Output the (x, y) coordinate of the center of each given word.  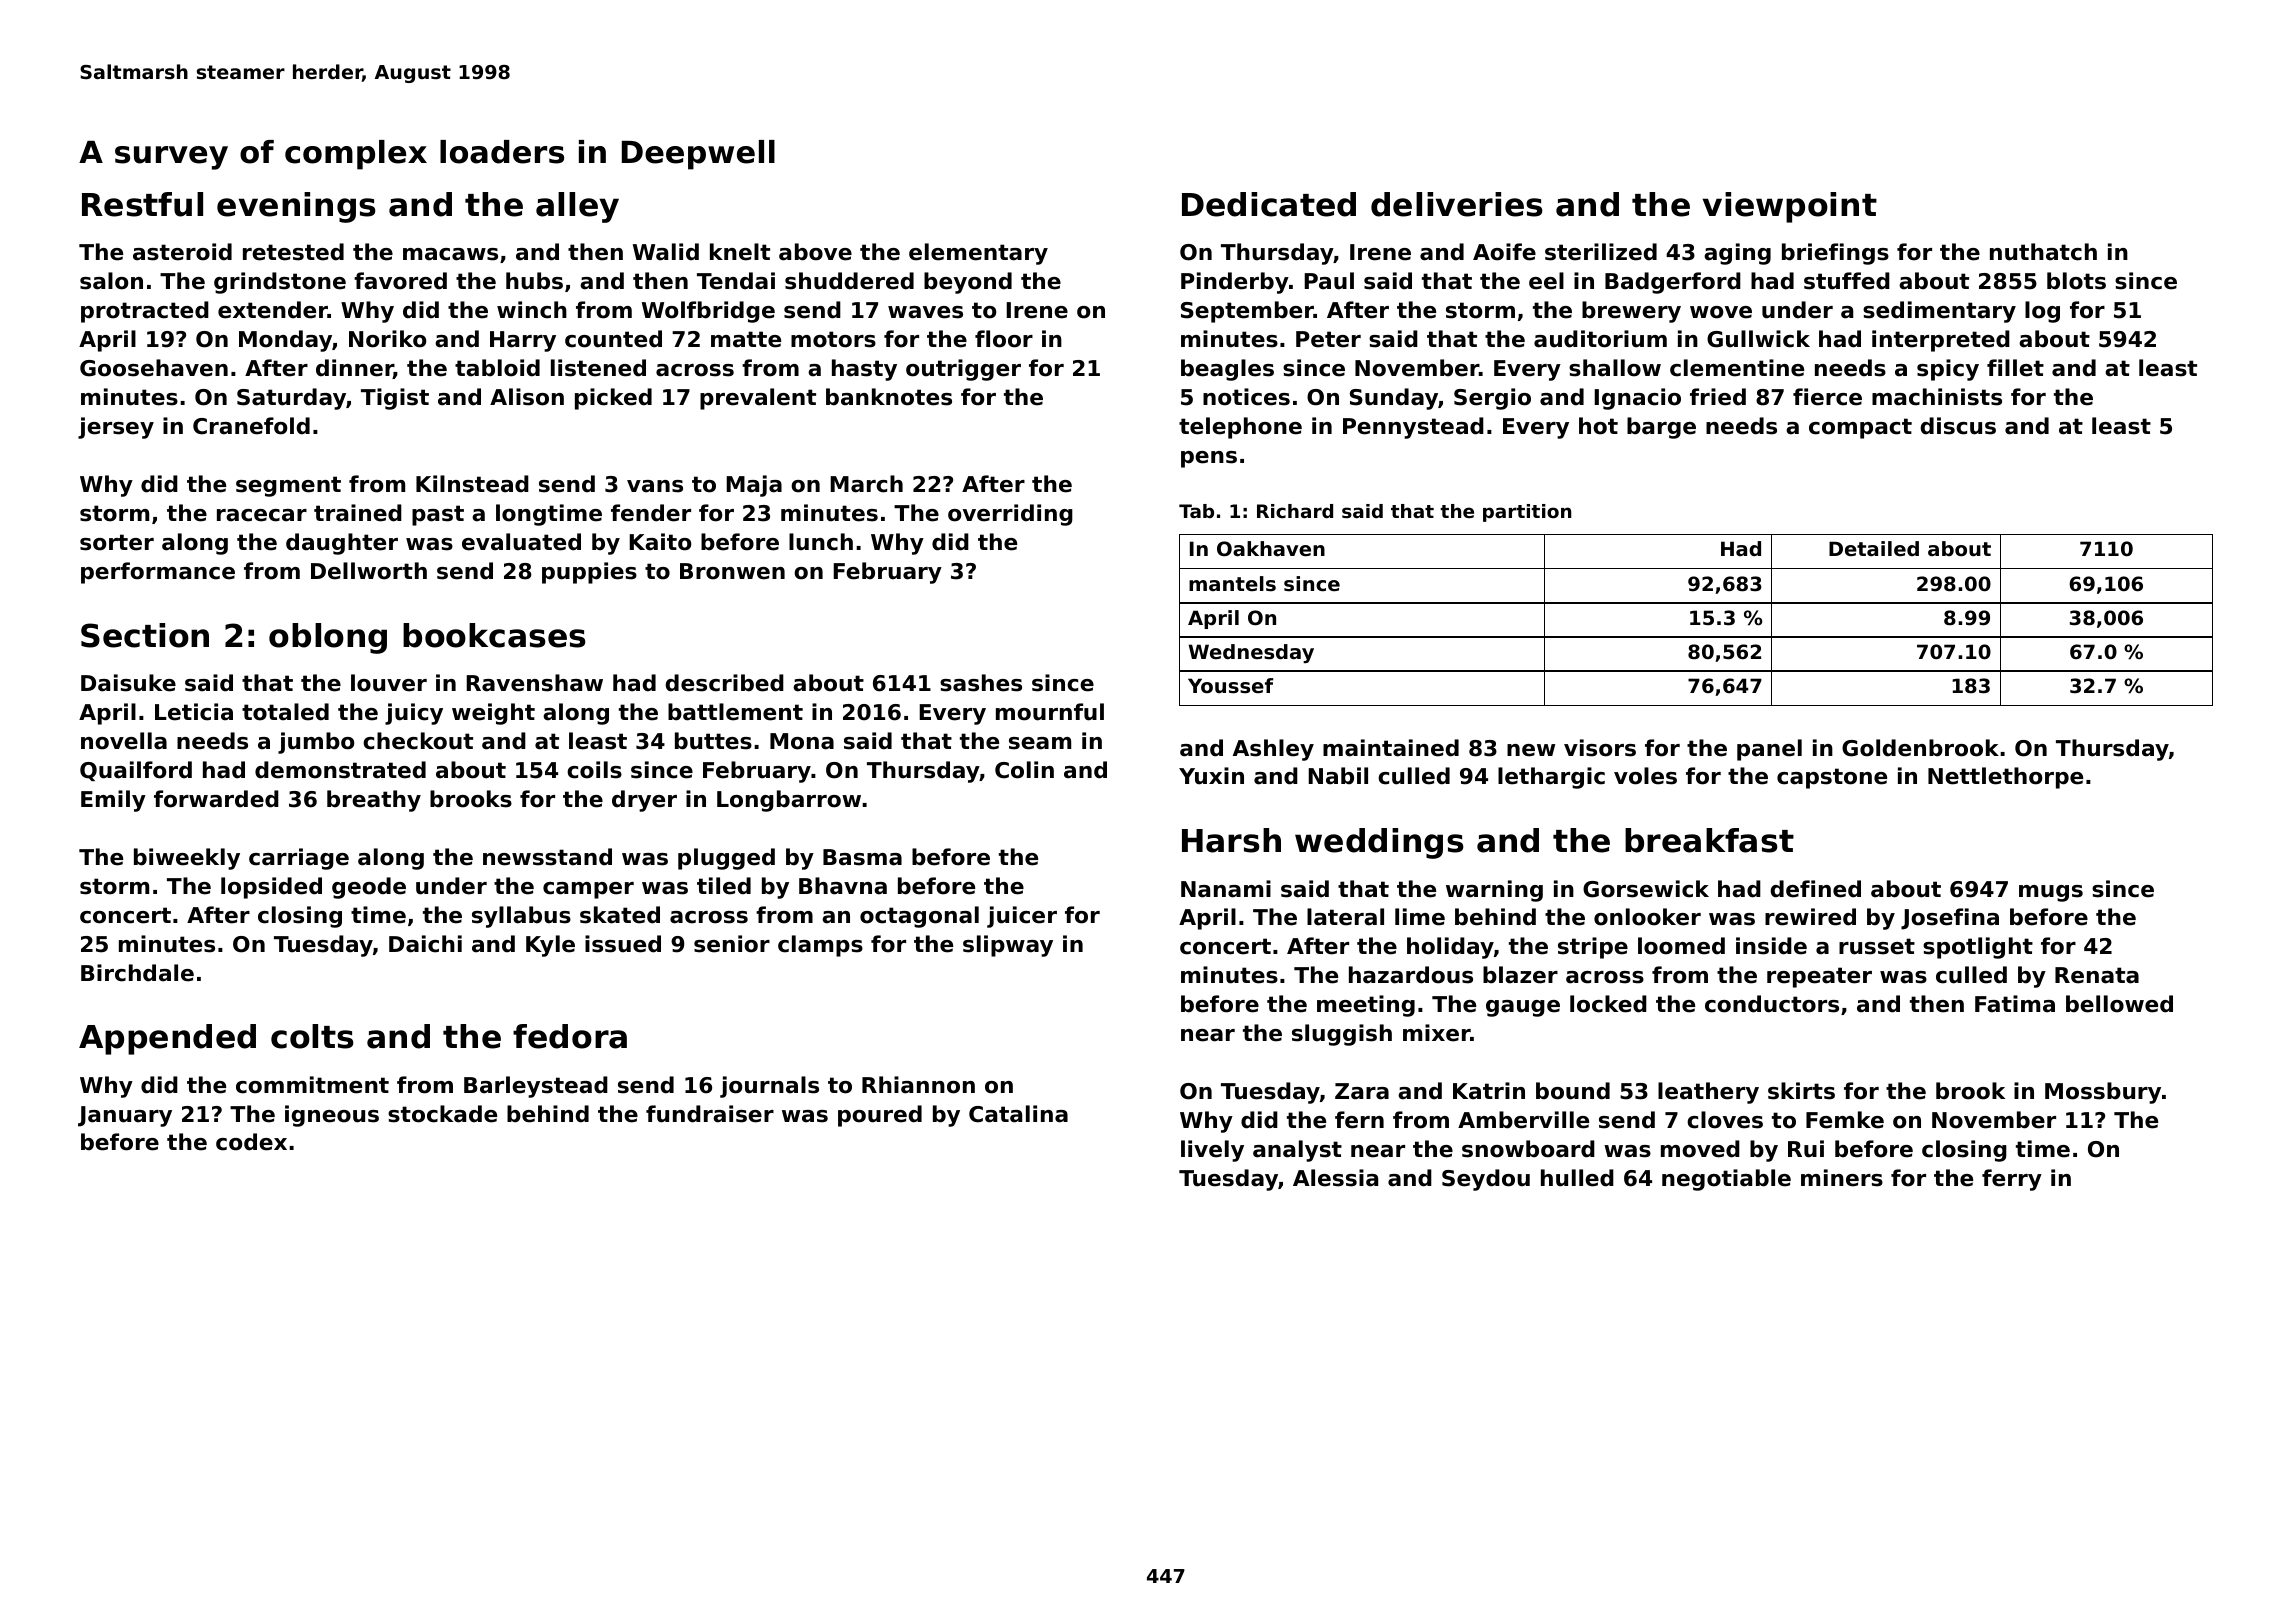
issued (623, 944)
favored (400, 281)
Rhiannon (918, 1085)
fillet (2015, 368)
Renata (2097, 975)
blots (2076, 281)
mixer (1436, 1033)
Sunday (1394, 399)
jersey (116, 428)
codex (251, 1142)
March (866, 484)
